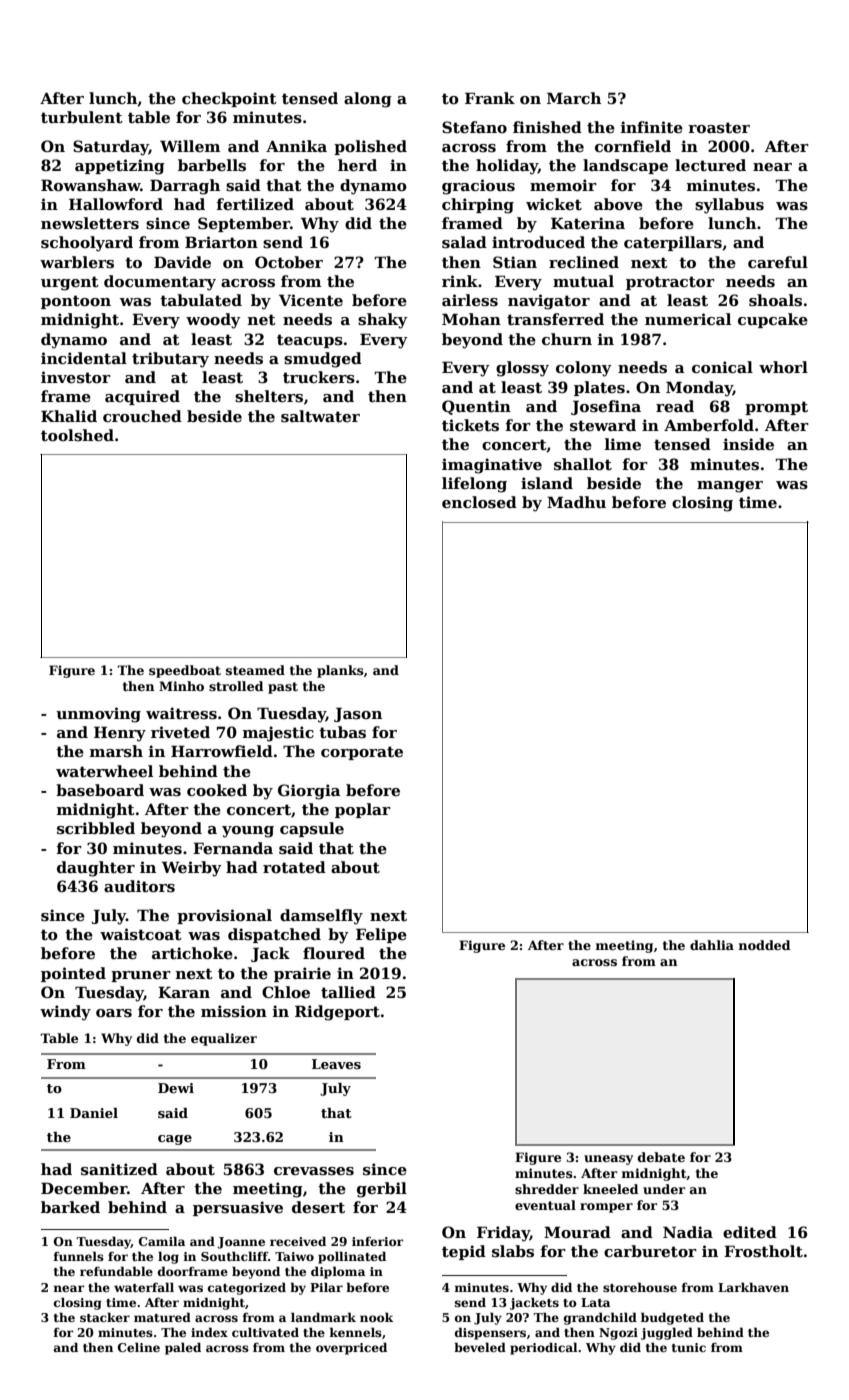  Describe the element at coordinates (96, 828) in the screenshot. I see `scribbled` at that location.
